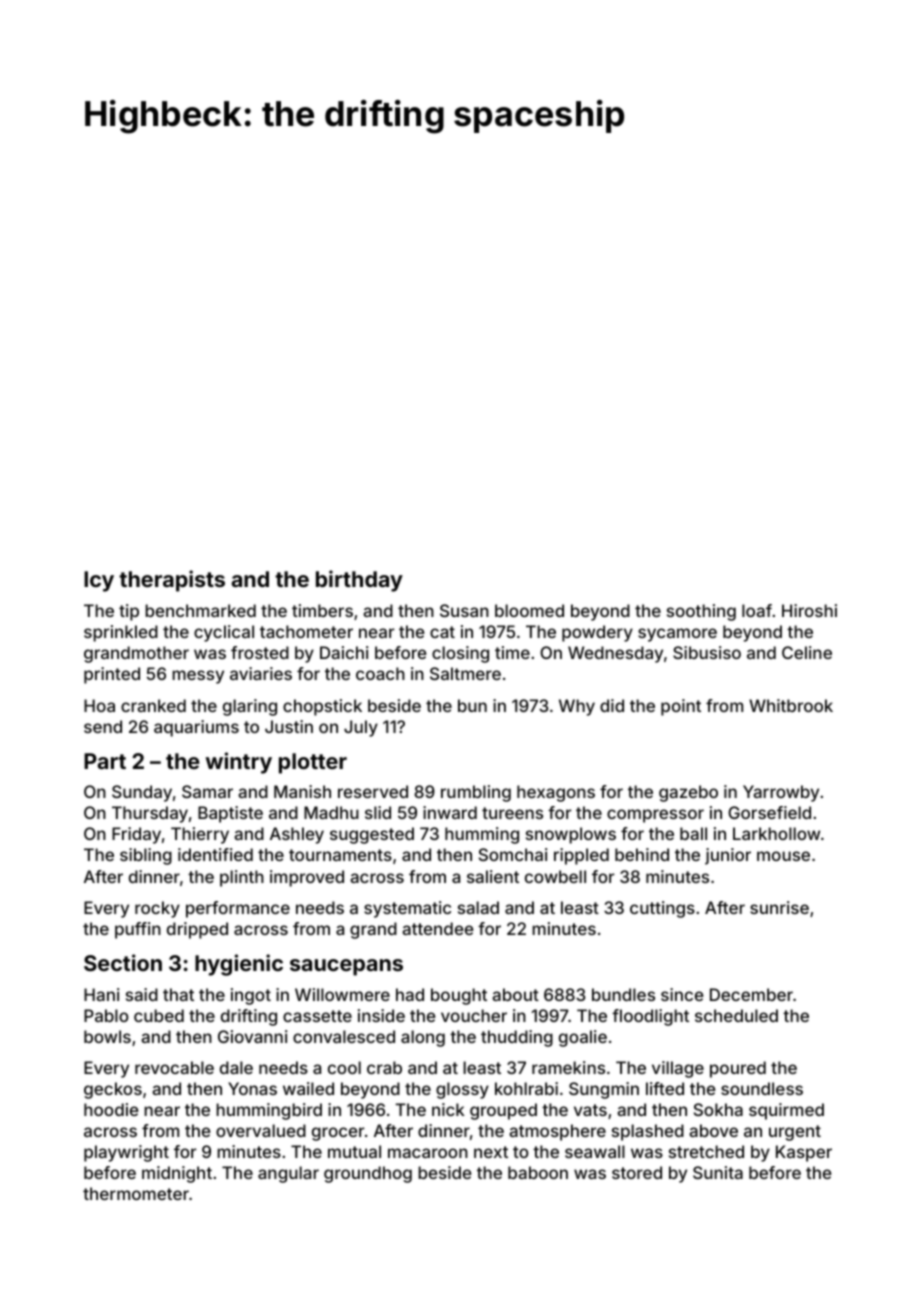 The width and height of the screenshot is (924, 1308). What do you see at coordinates (556, 793) in the screenshot?
I see `hexagons` at bounding box center [556, 793].
